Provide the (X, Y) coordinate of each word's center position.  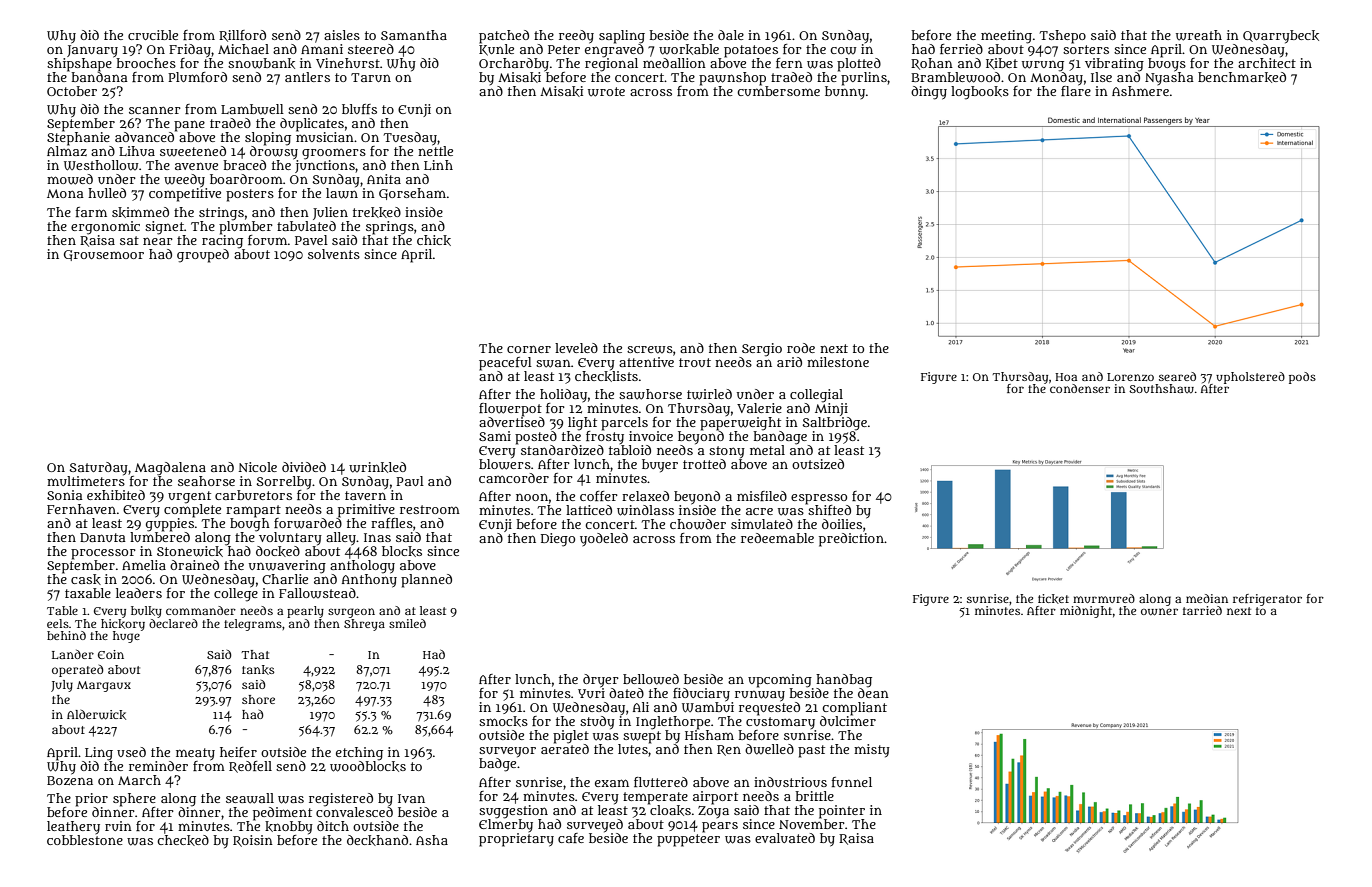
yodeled (604, 539)
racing (222, 241)
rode (801, 348)
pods (1302, 378)
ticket (1053, 599)
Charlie (285, 579)
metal (767, 450)
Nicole (258, 467)
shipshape (79, 65)
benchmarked (1242, 77)
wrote (606, 92)
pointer (842, 811)
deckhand (377, 840)
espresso (819, 499)
